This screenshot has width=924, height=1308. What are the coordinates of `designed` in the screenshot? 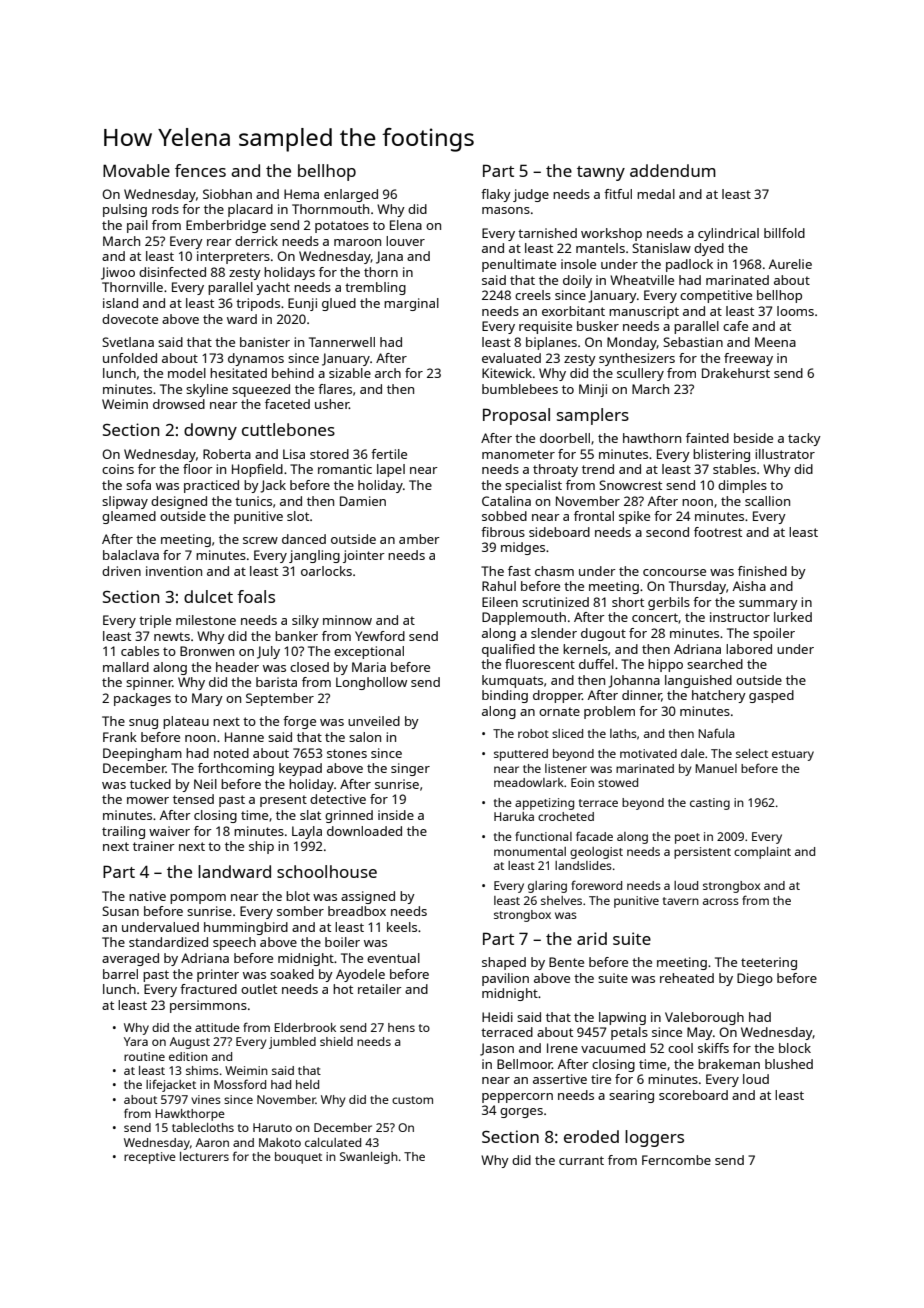 It's located at (179, 502).
